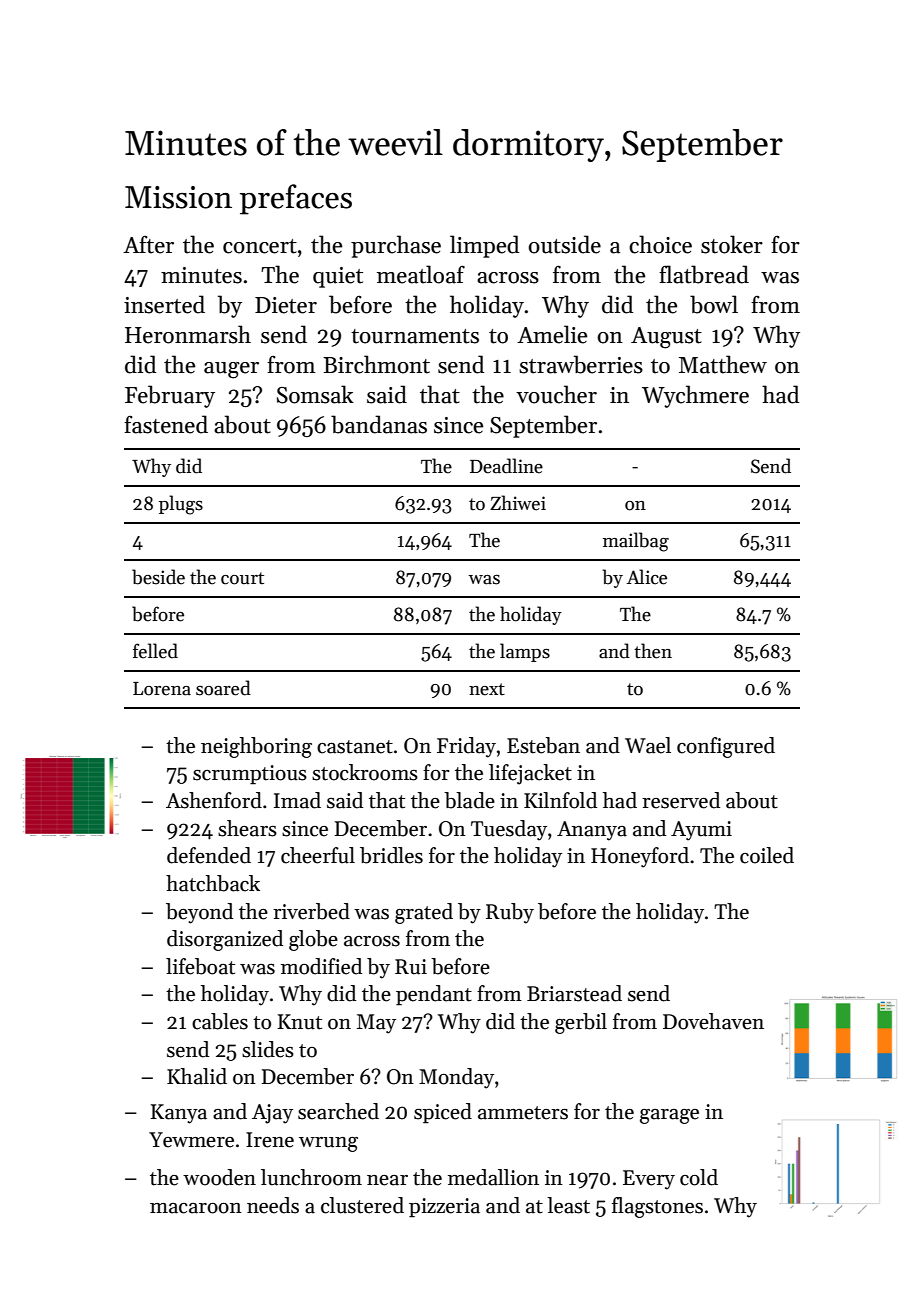 This screenshot has height=1311, width=924. Describe the element at coordinates (296, 199) in the screenshot. I see `prefaces` at that location.
